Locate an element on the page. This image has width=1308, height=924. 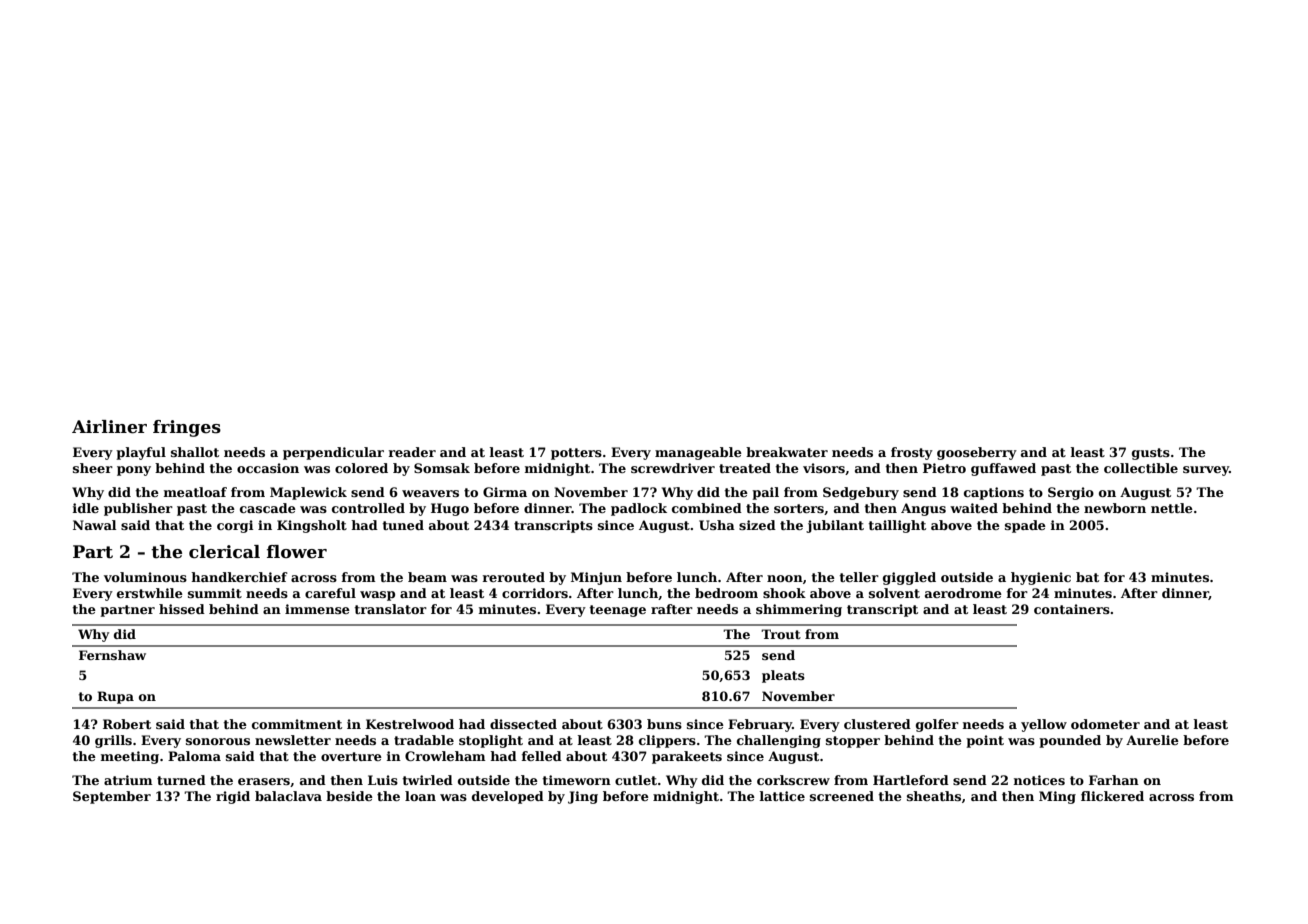
pounded is located at coordinates (1070, 741).
